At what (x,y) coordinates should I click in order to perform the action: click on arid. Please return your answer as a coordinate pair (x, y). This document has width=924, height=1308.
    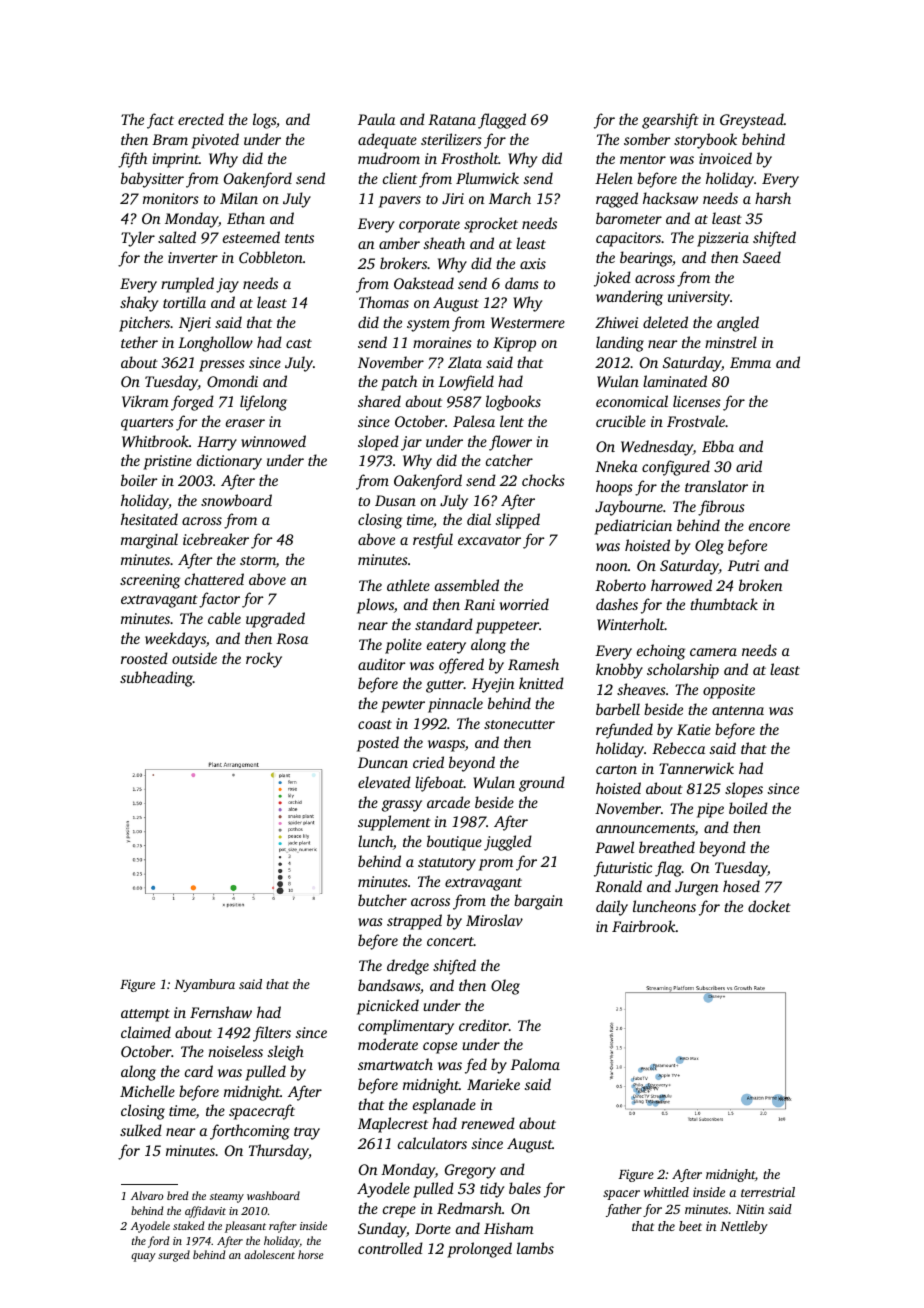
    Looking at the image, I should click on (749, 466).
